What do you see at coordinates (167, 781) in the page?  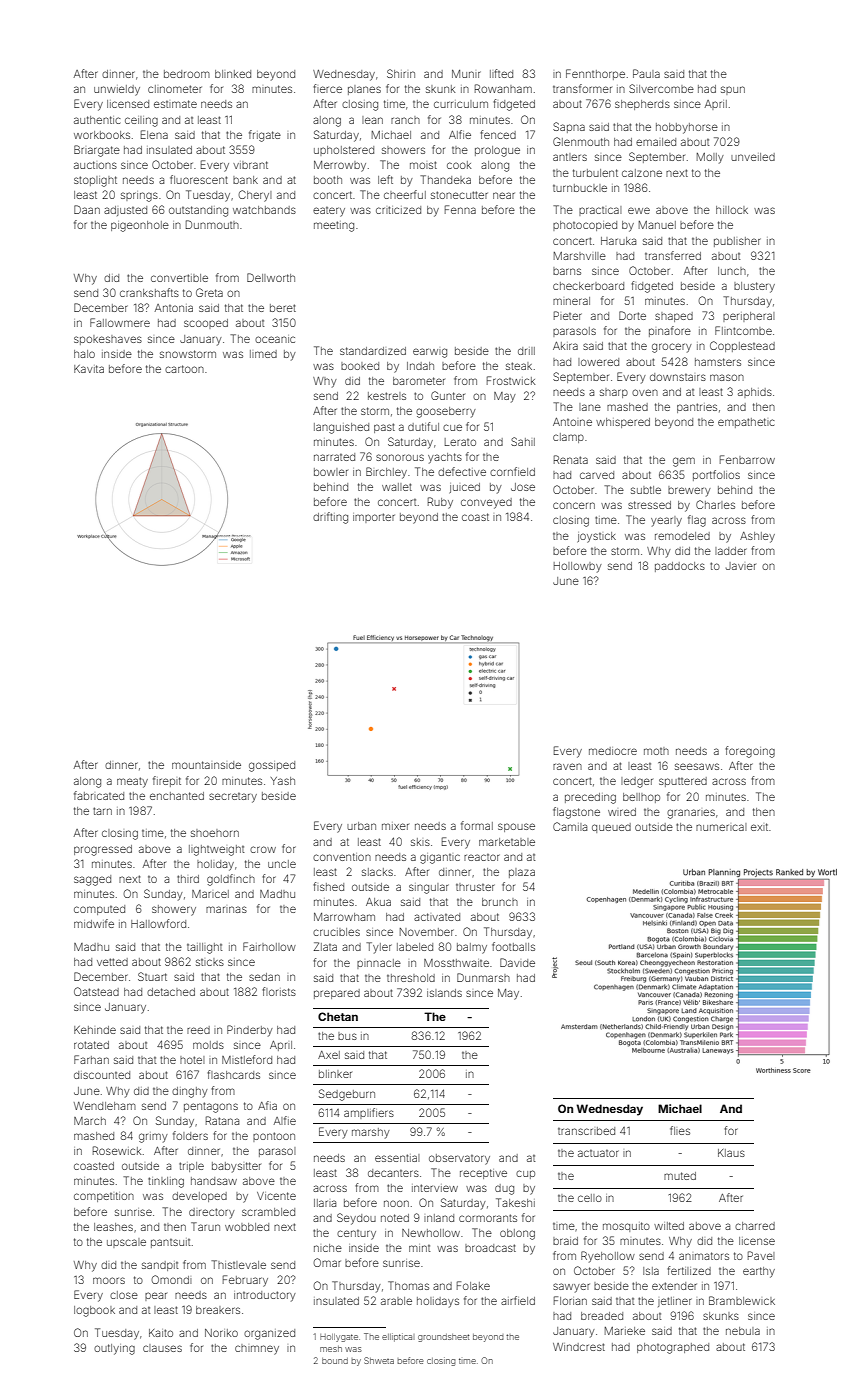 I see `firepit` at bounding box center [167, 781].
